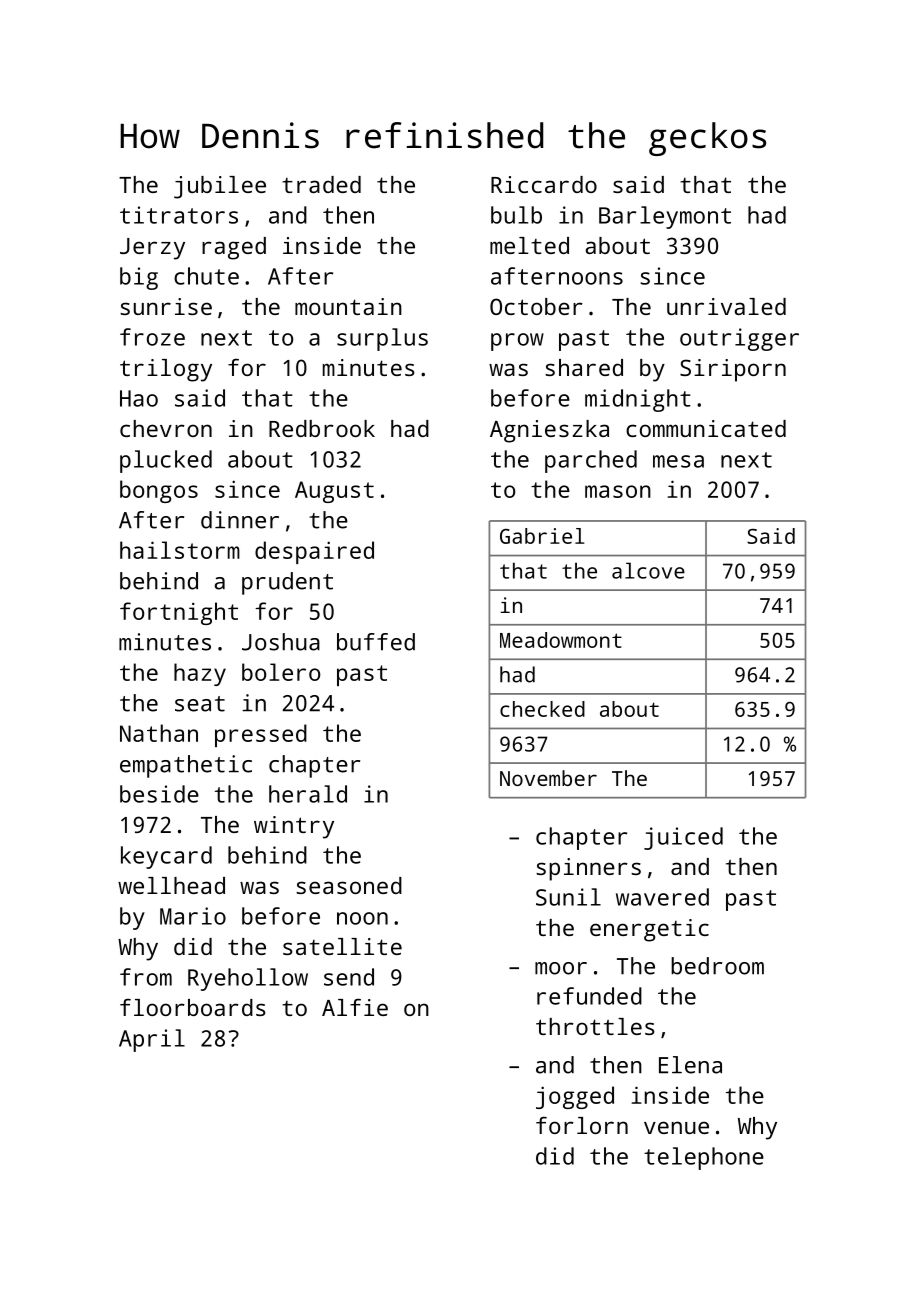 Image resolution: width=924 pixels, height=1311 pixels. I want to click on jubilee, so click(220, 187).
